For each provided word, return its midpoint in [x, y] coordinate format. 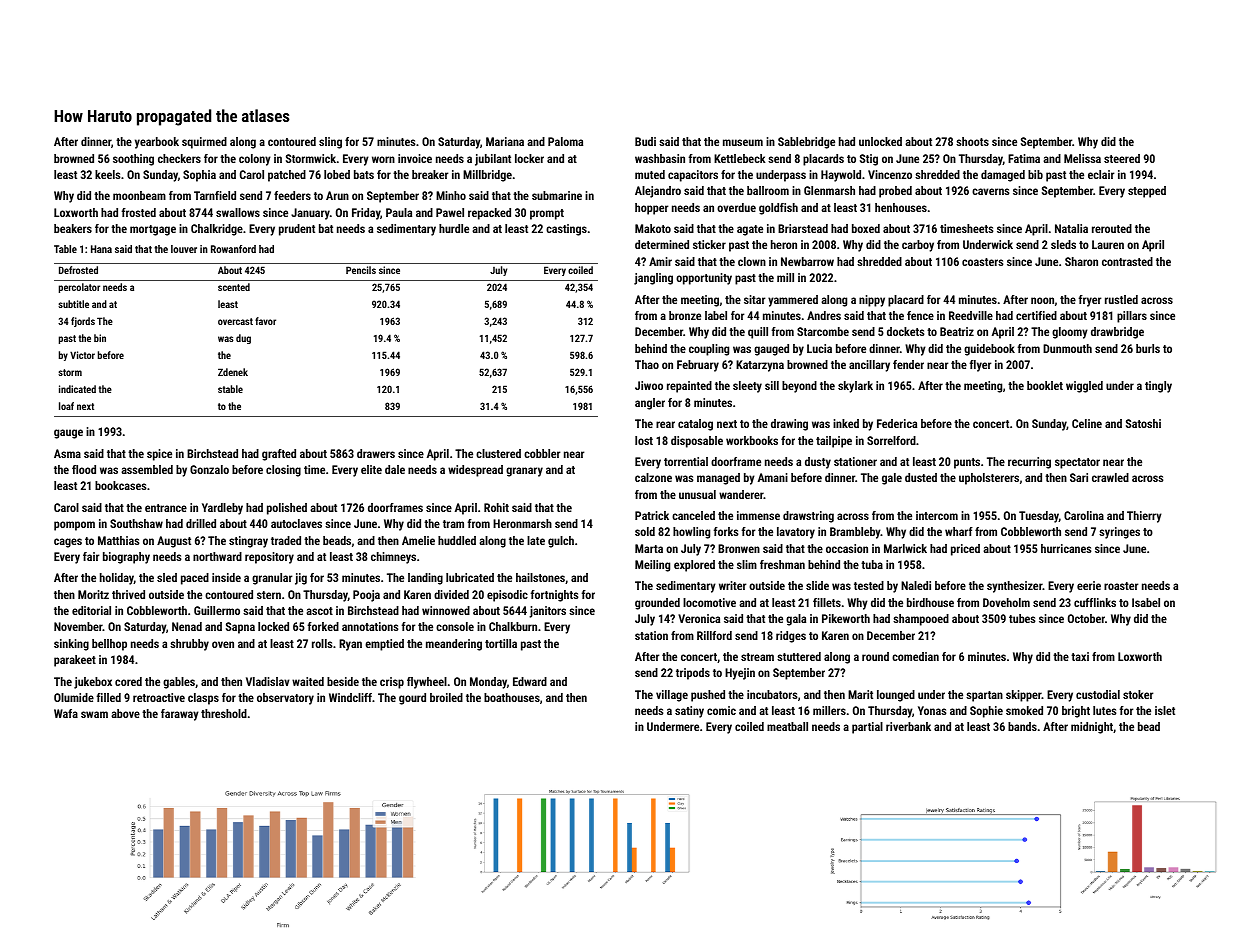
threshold [224, 713]
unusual [697, 494]
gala [796, 620]
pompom [74, 526]
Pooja [366, 596]
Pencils [361, 270]
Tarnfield [215, 195]
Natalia [1071, 228]
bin [100, 338]
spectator [1077, 463]
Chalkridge [217, 230]
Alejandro [658, 192]
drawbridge [1117, 333]
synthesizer [1015, 587]
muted [650, 174]
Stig [869, 160]
